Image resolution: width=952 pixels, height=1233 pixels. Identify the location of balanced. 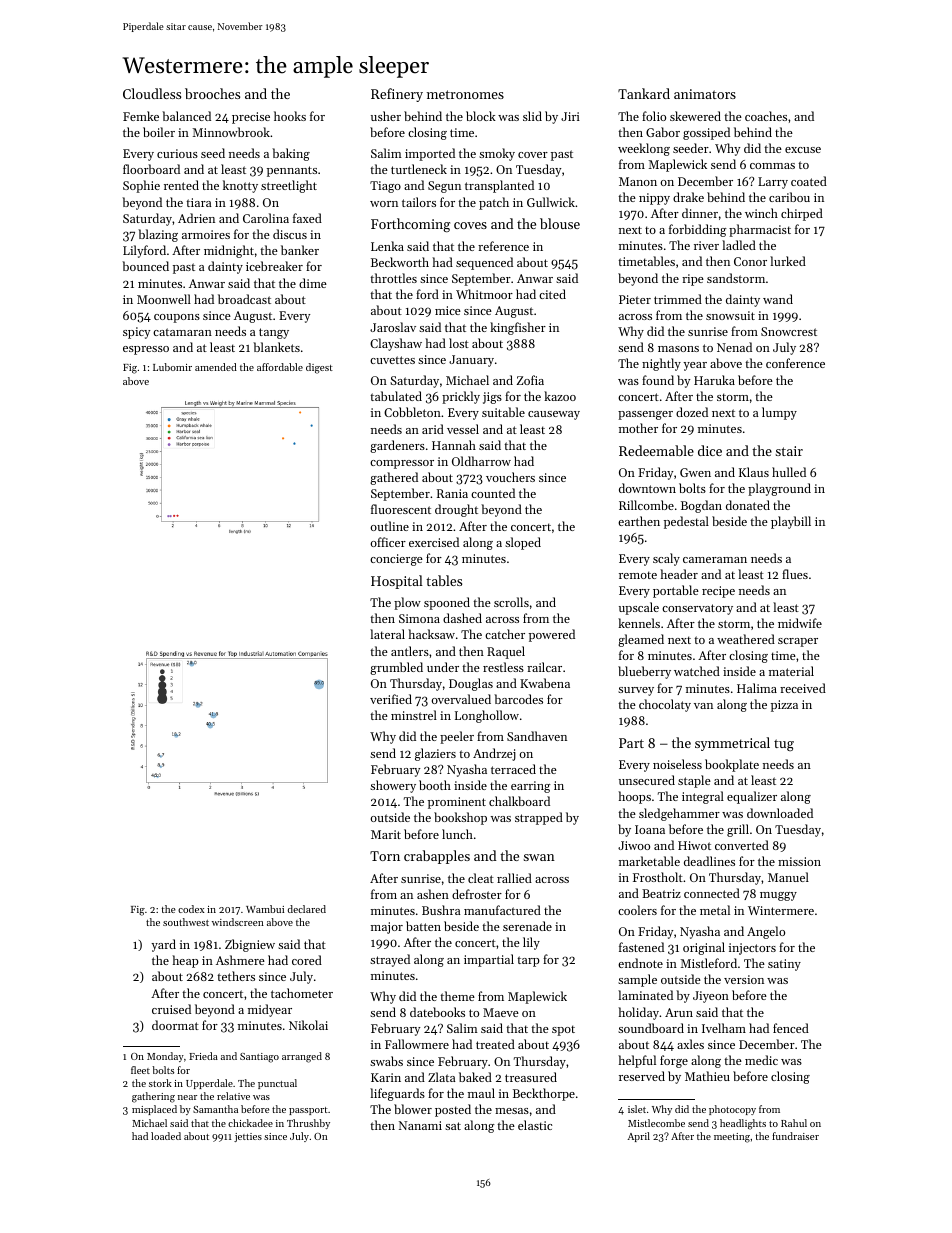
(186, 116).
